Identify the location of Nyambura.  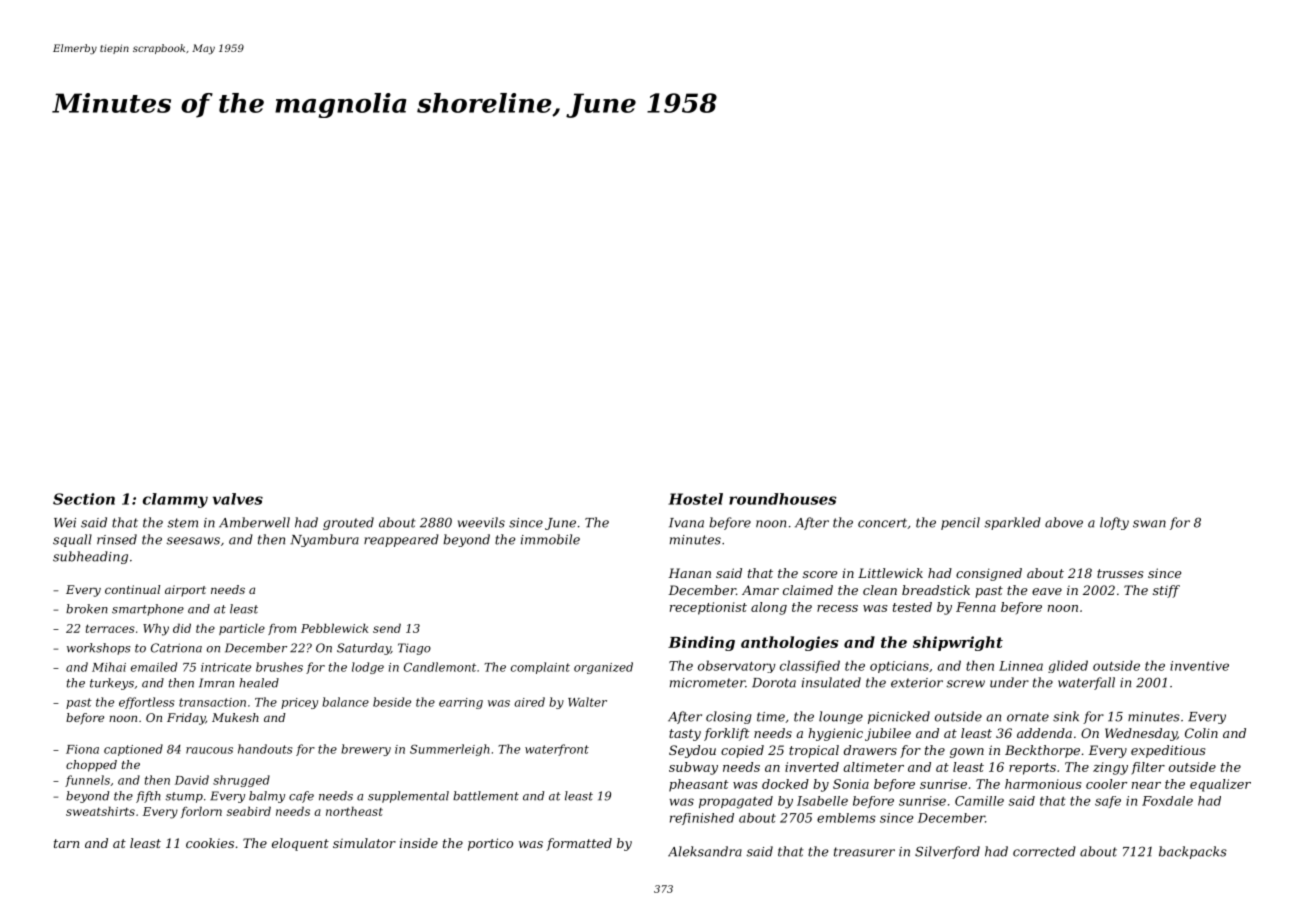
(324, 540).
